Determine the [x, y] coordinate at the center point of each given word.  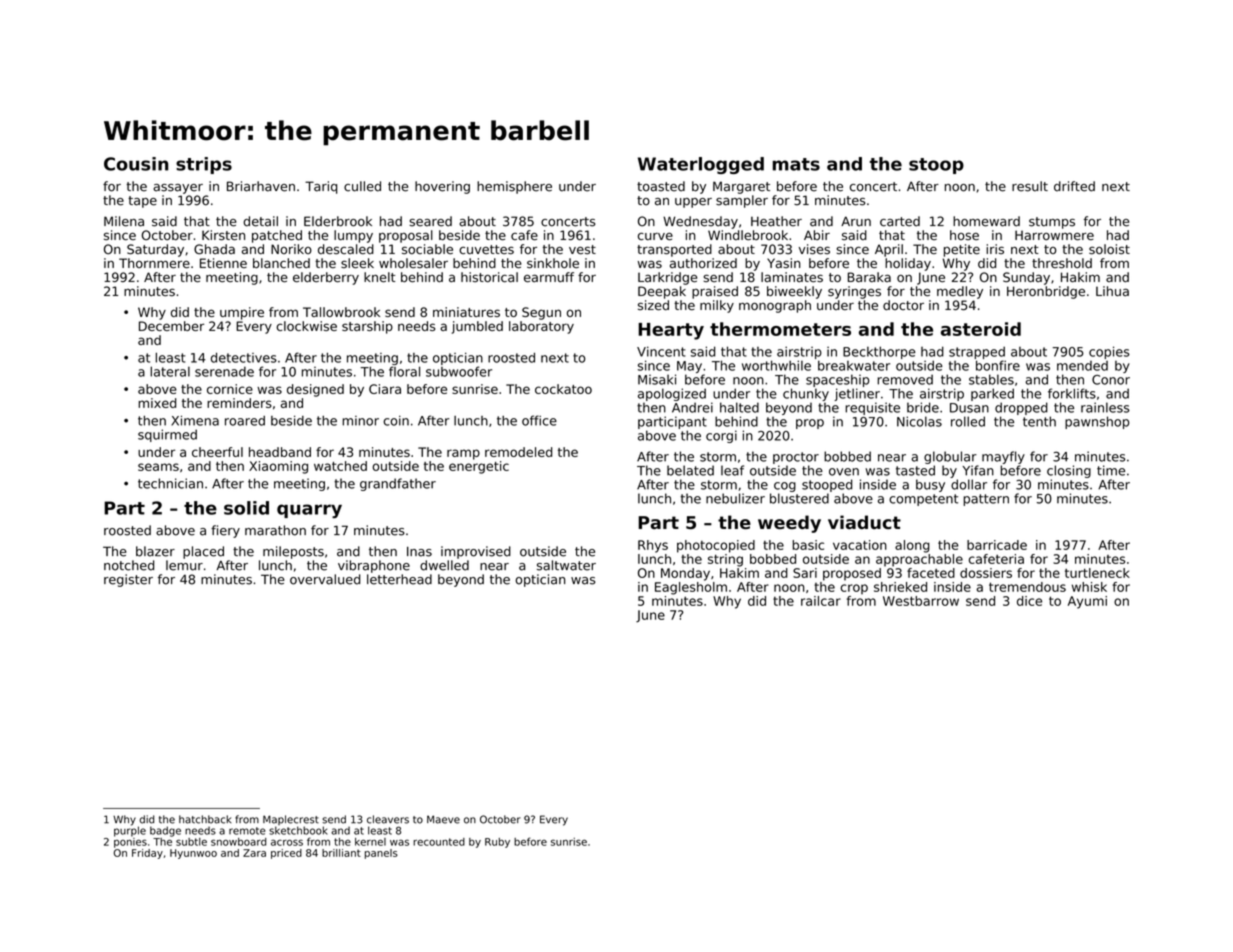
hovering [442, 187]
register [128, 580]
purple [130, 831]
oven [844, 472]
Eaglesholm [691, 588]
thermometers [780, 329]
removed [905, 379]
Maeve [443, 819]
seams [158, 467]
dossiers [986, 573]
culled [362, 186]
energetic [479, 467]
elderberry [326, 278]
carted [900, 221]
